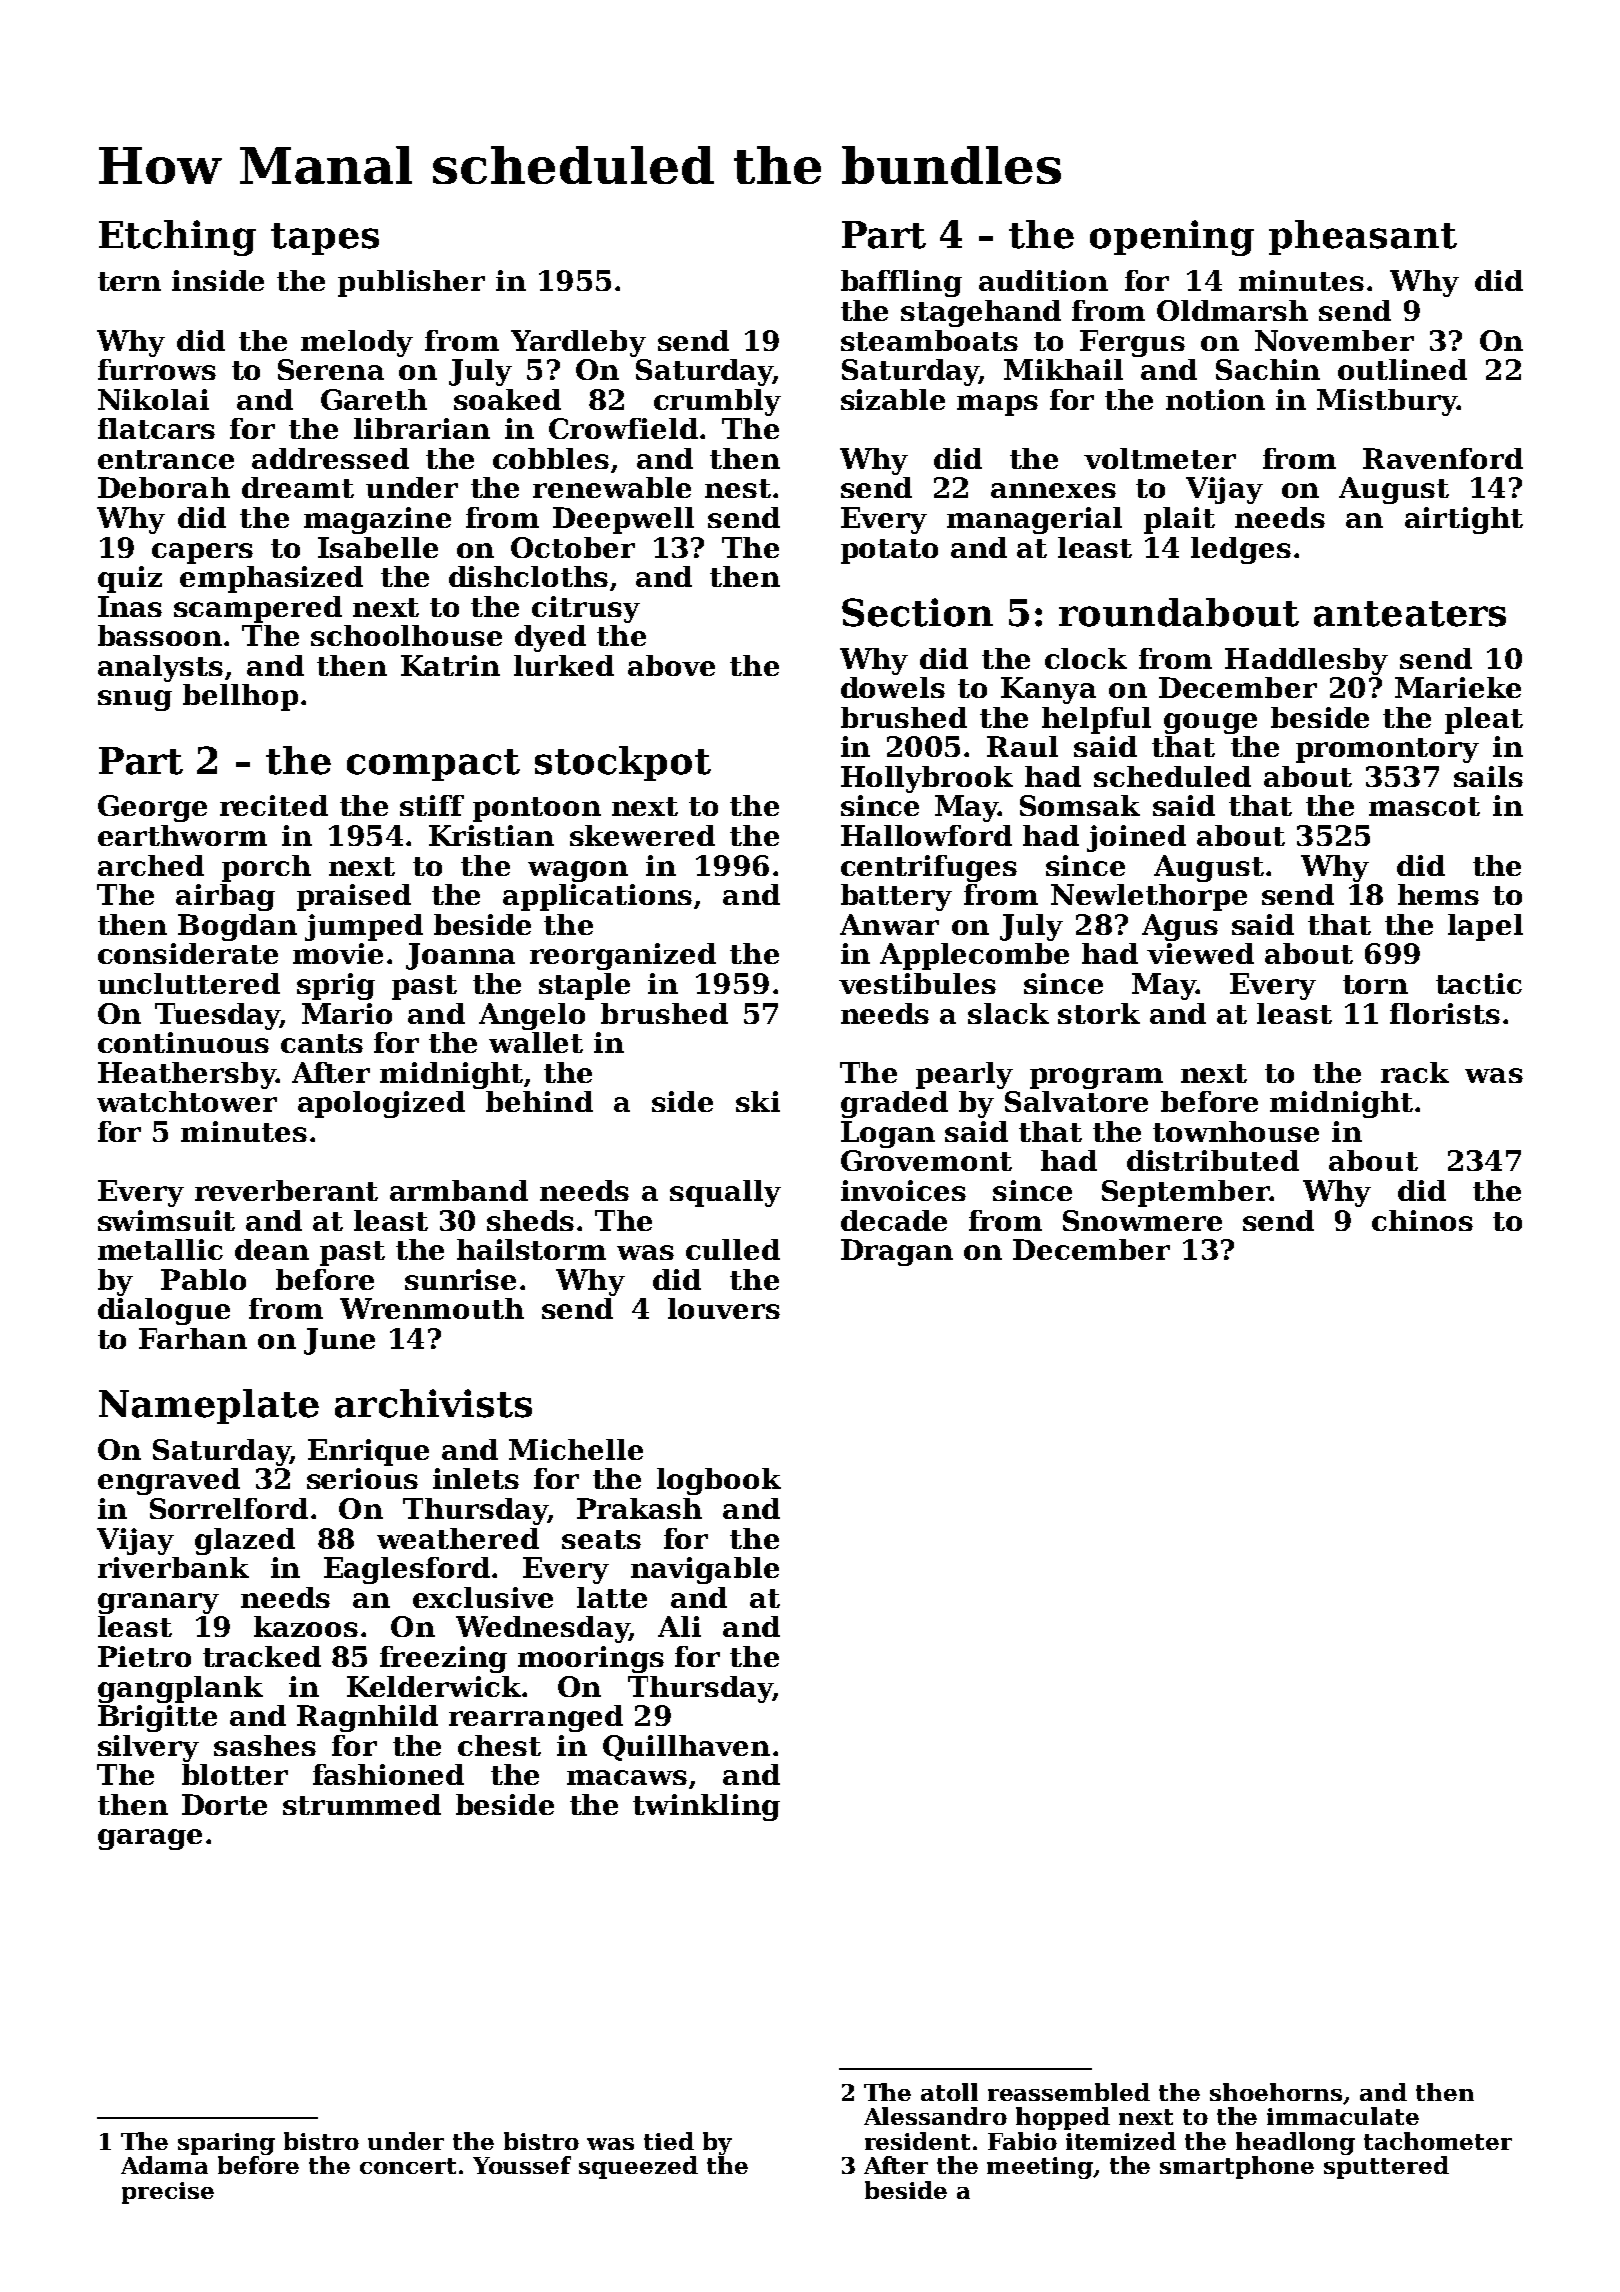 The image size is (1620, 2292). Describe the element at coordinates (491, 835) in the screenshot. I see `Kristian` at that location.
